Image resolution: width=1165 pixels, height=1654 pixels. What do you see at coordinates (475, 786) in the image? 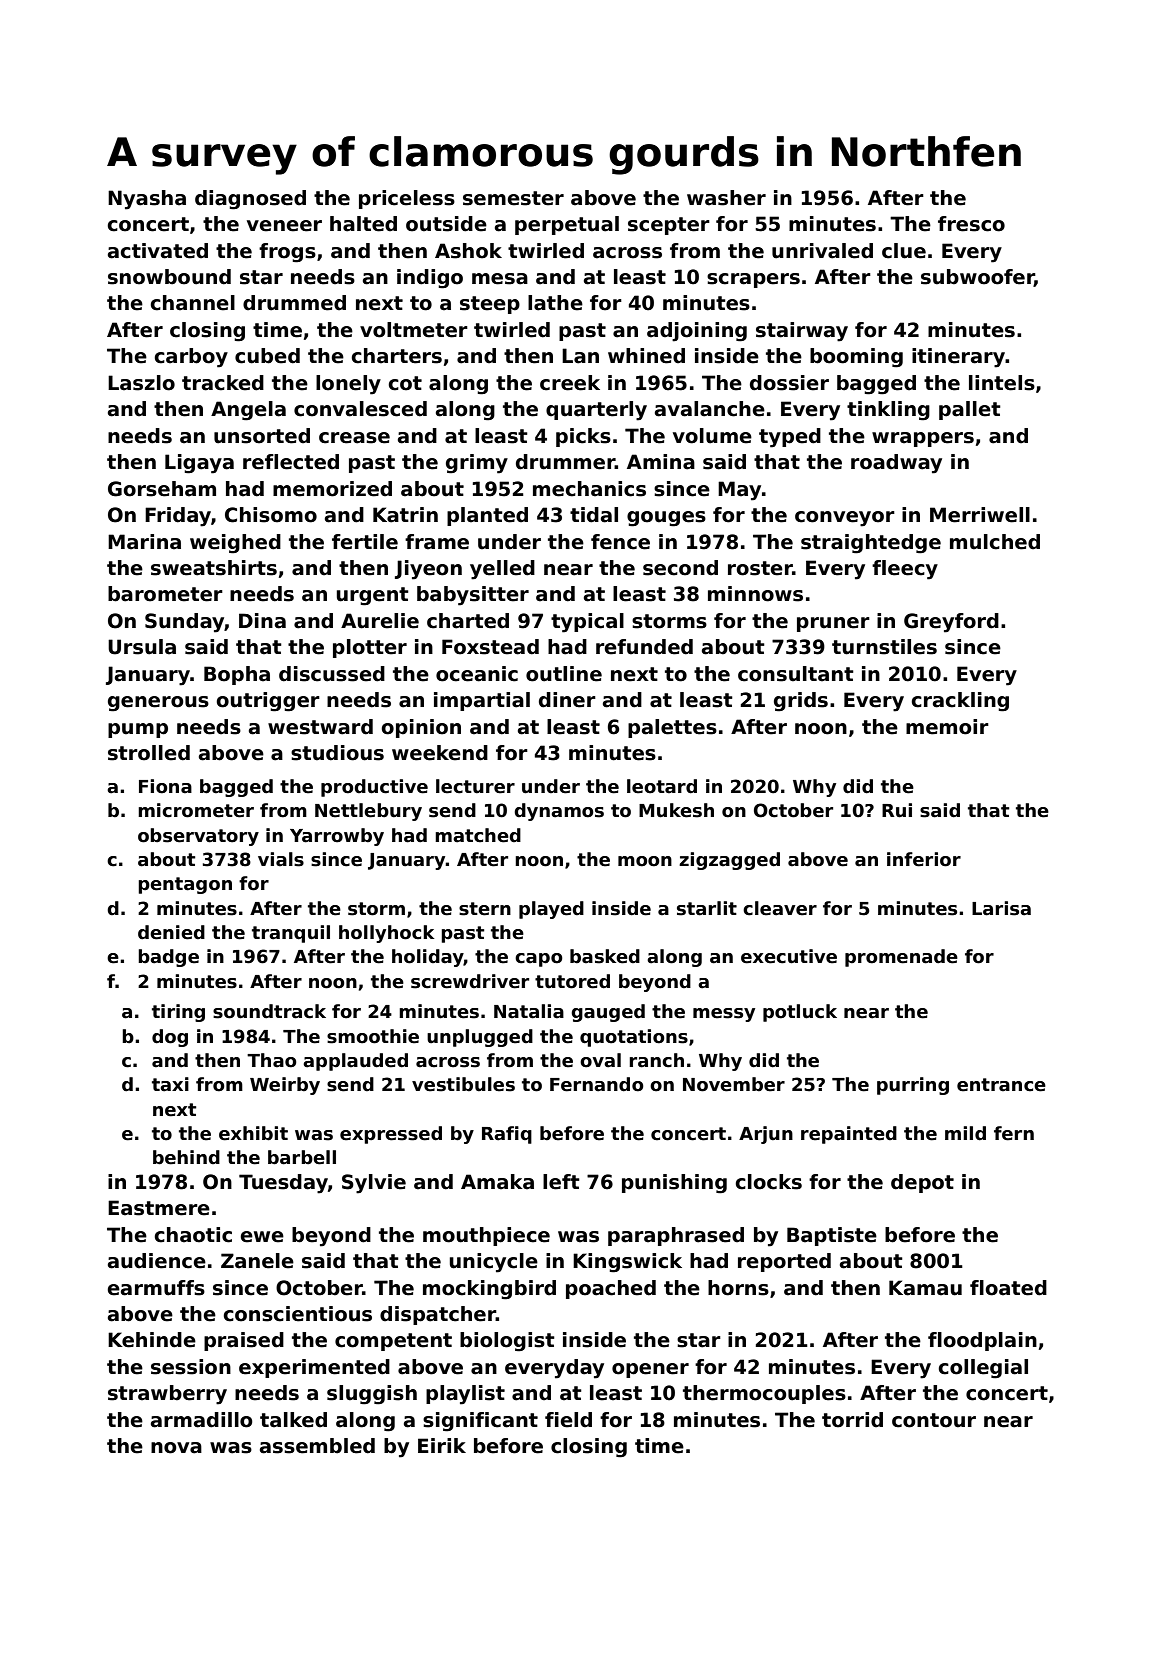
I see `lecturer` at bounding box center [475, 786].
